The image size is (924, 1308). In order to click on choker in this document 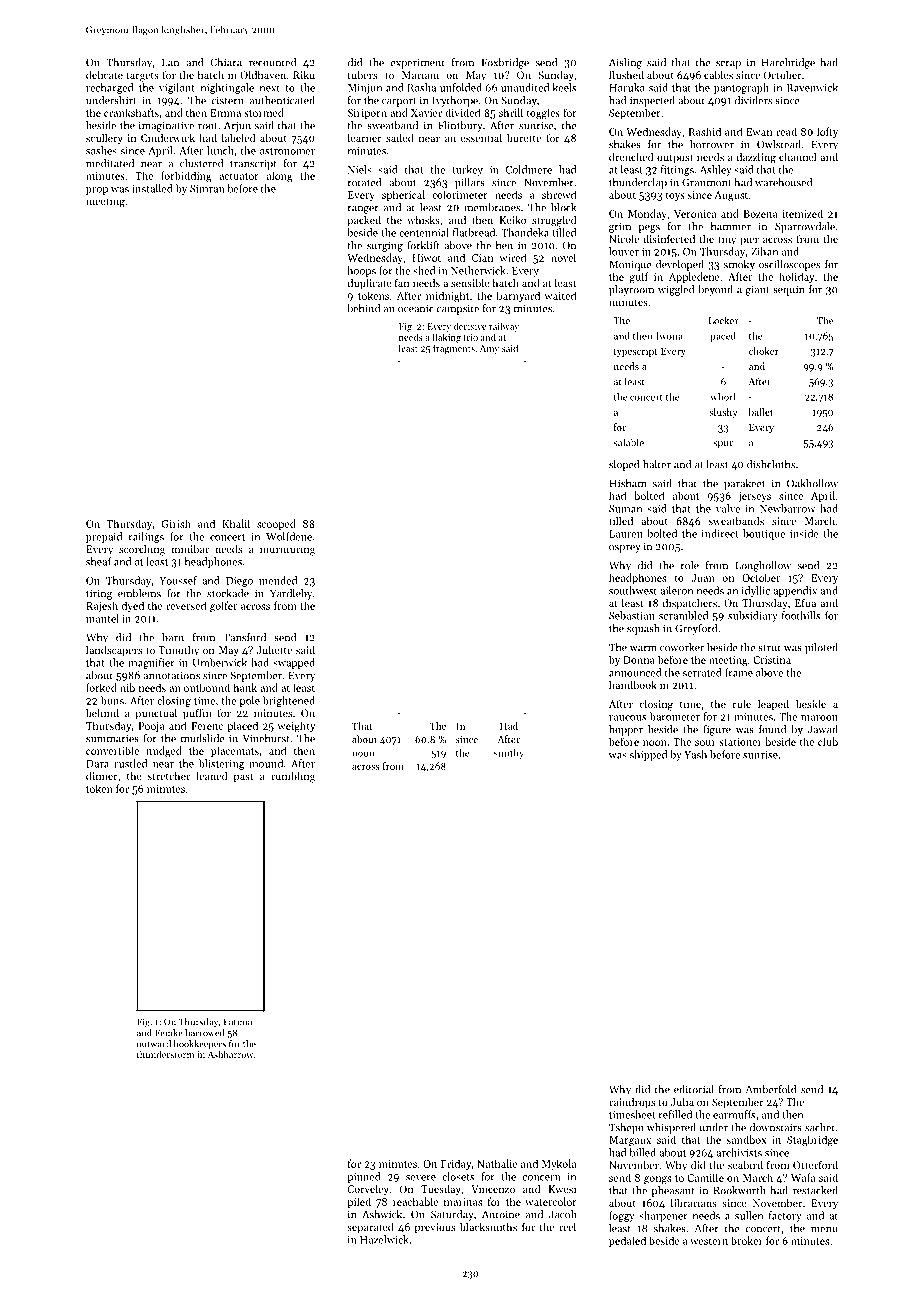, I will do `click(764, 351)`.
